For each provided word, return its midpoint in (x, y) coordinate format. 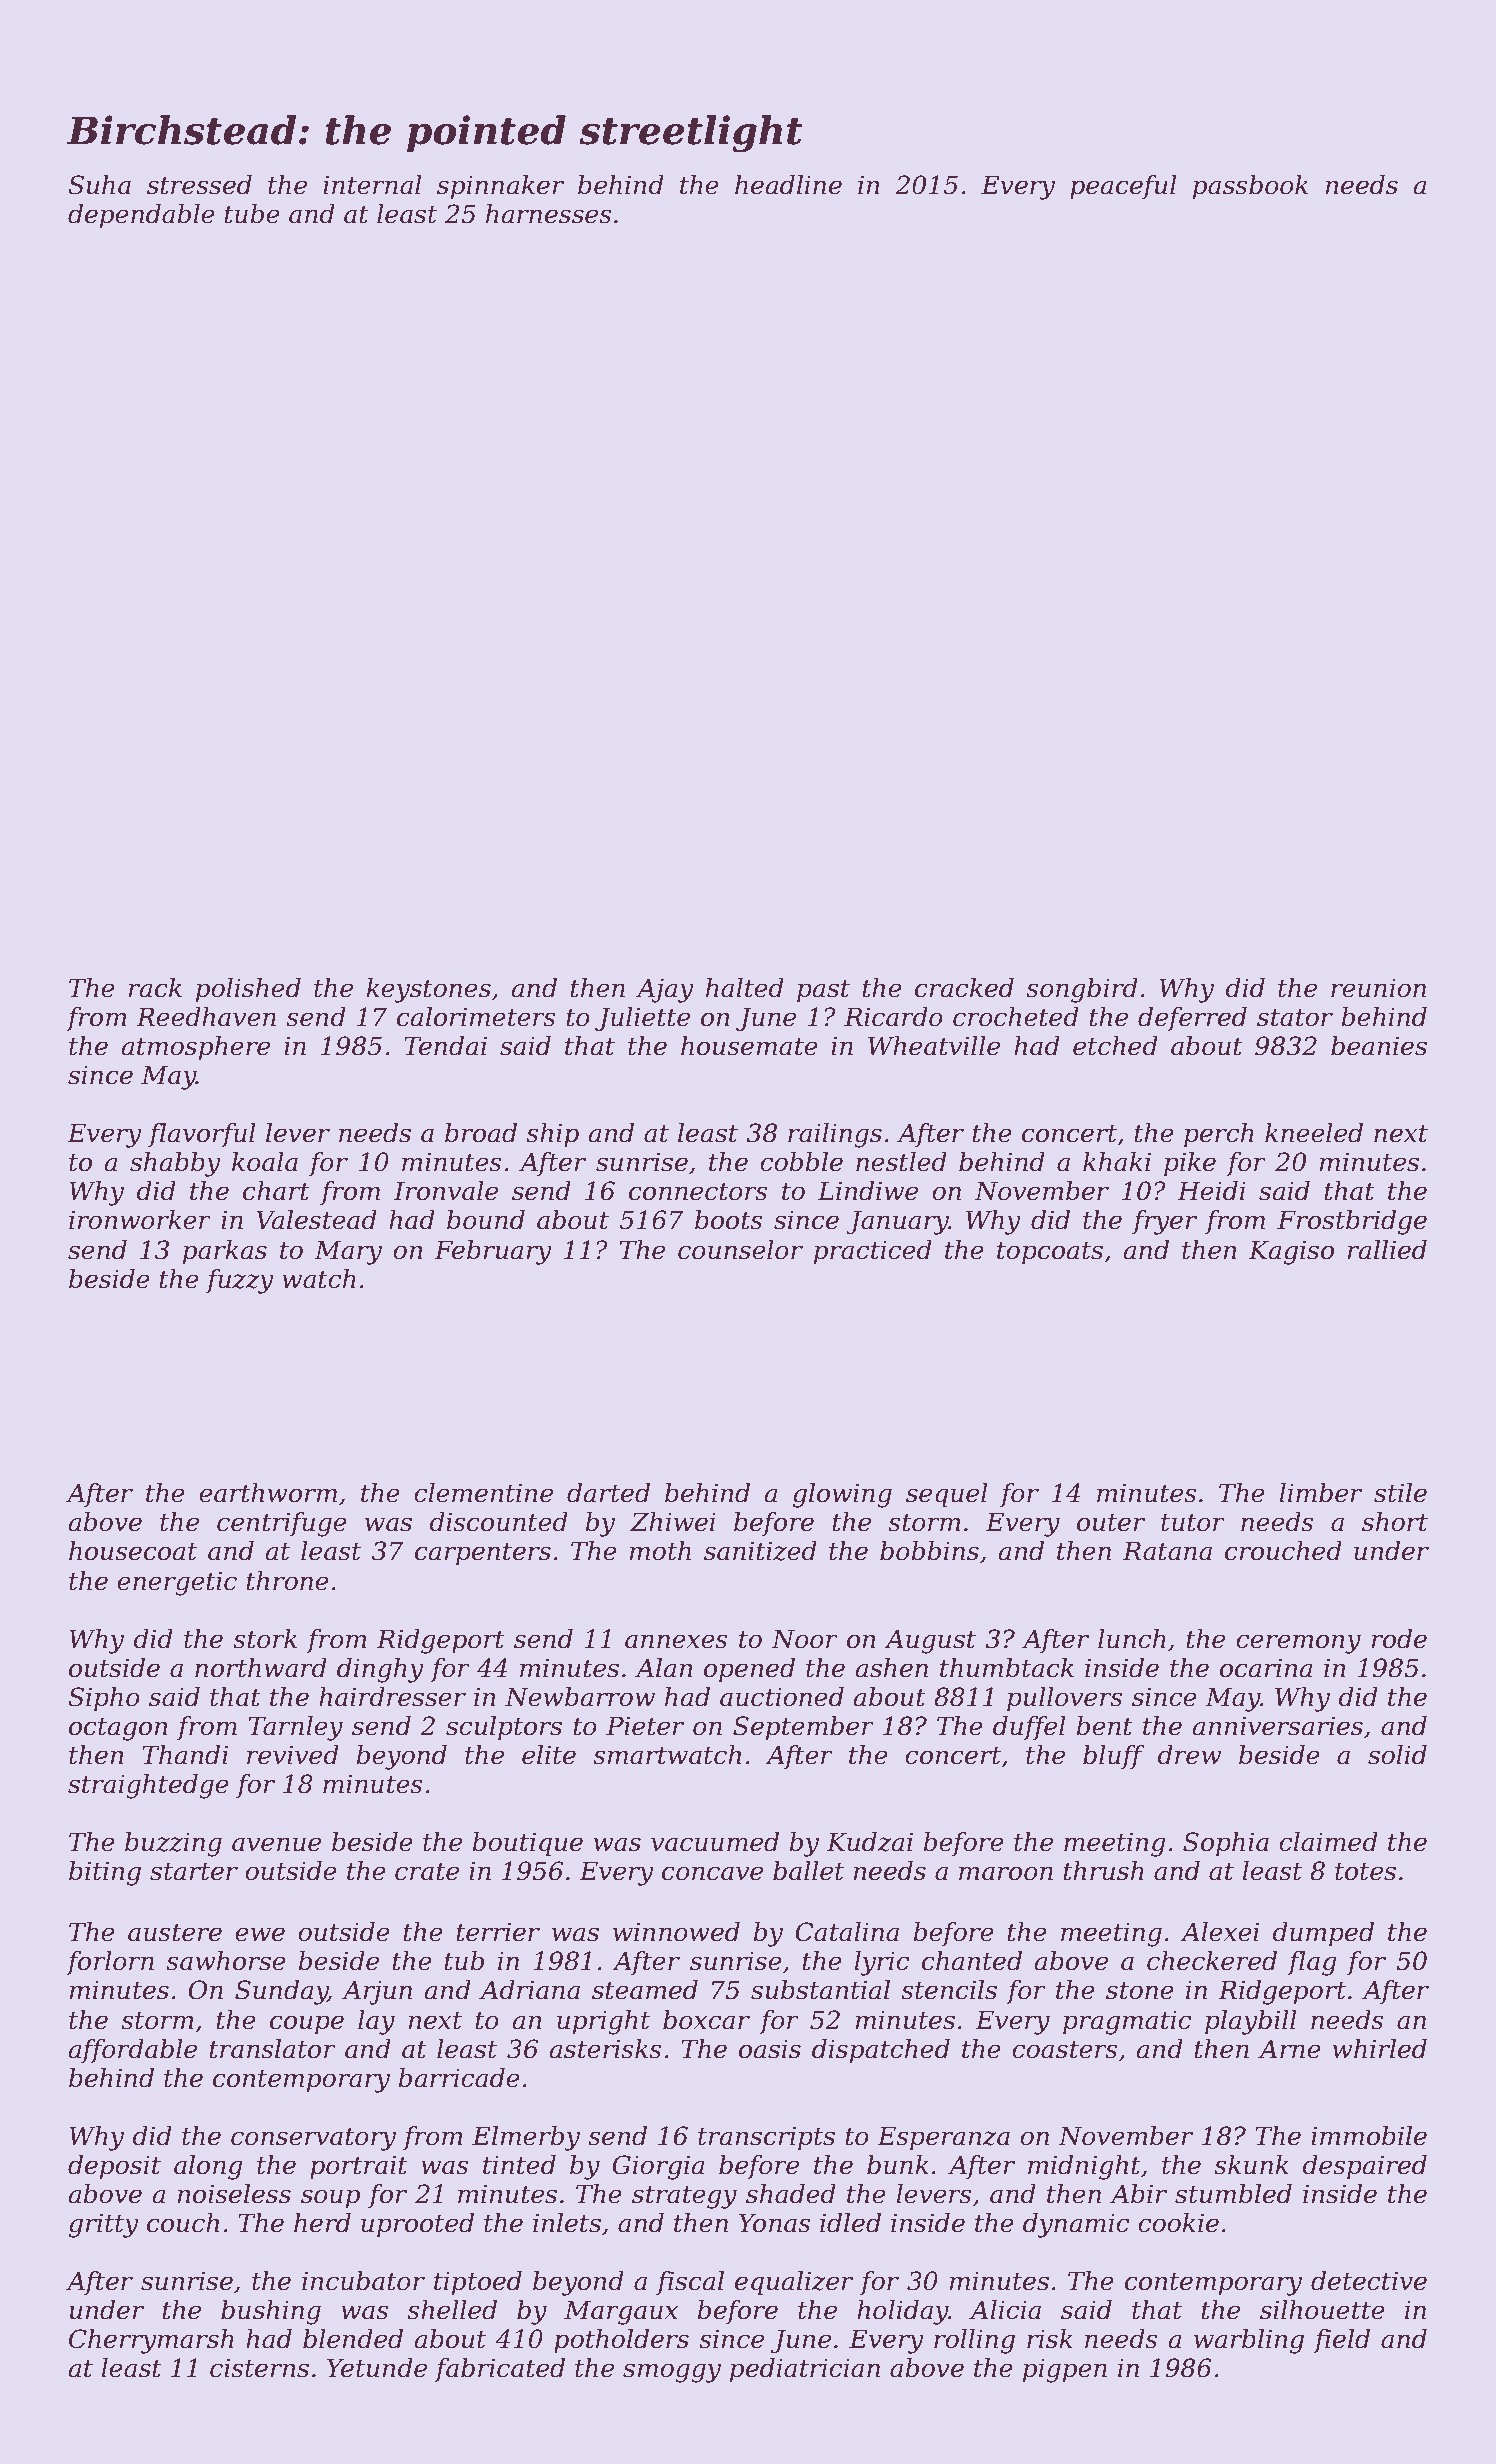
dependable (141, 216)
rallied (1387, 1250)
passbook (1250, 187)
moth (660, 1551)
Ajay (665, 990)
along (208, 2167)
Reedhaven (206, 1017)
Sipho (104, 1699)
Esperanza (943, 2138)
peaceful (1123, 187)
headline (788, 185)
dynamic (1076, 2225)
